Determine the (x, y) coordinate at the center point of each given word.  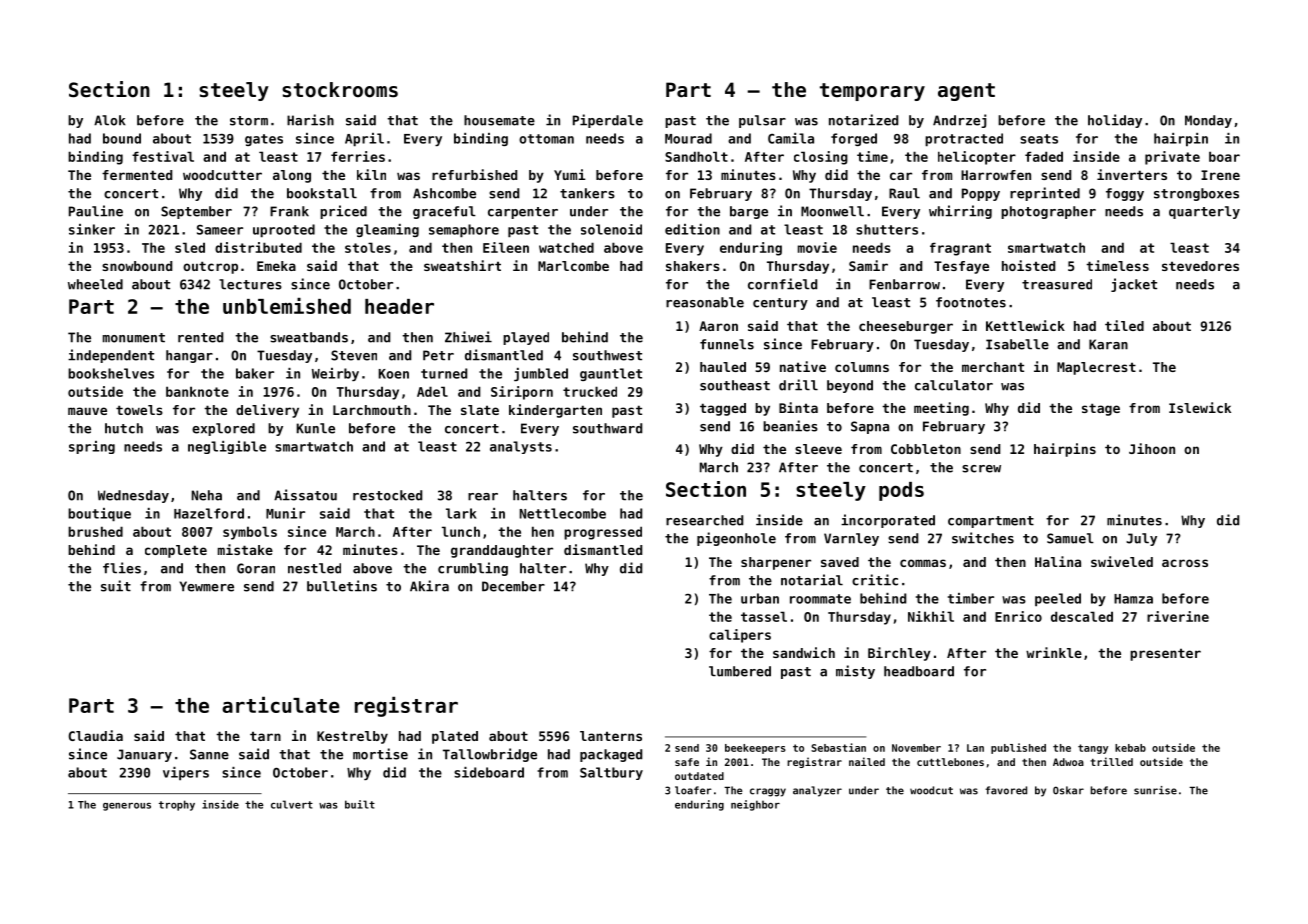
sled (190, 247)
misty (855, 672)
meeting (941, 409)
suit (116, 586)
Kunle (315, 428)
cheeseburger (906, 327)
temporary (872, 92)
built (360, 804)
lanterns (611, 736)
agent (966, 92)
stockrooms (340, 90)
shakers (693, 266)
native (803, 366)
